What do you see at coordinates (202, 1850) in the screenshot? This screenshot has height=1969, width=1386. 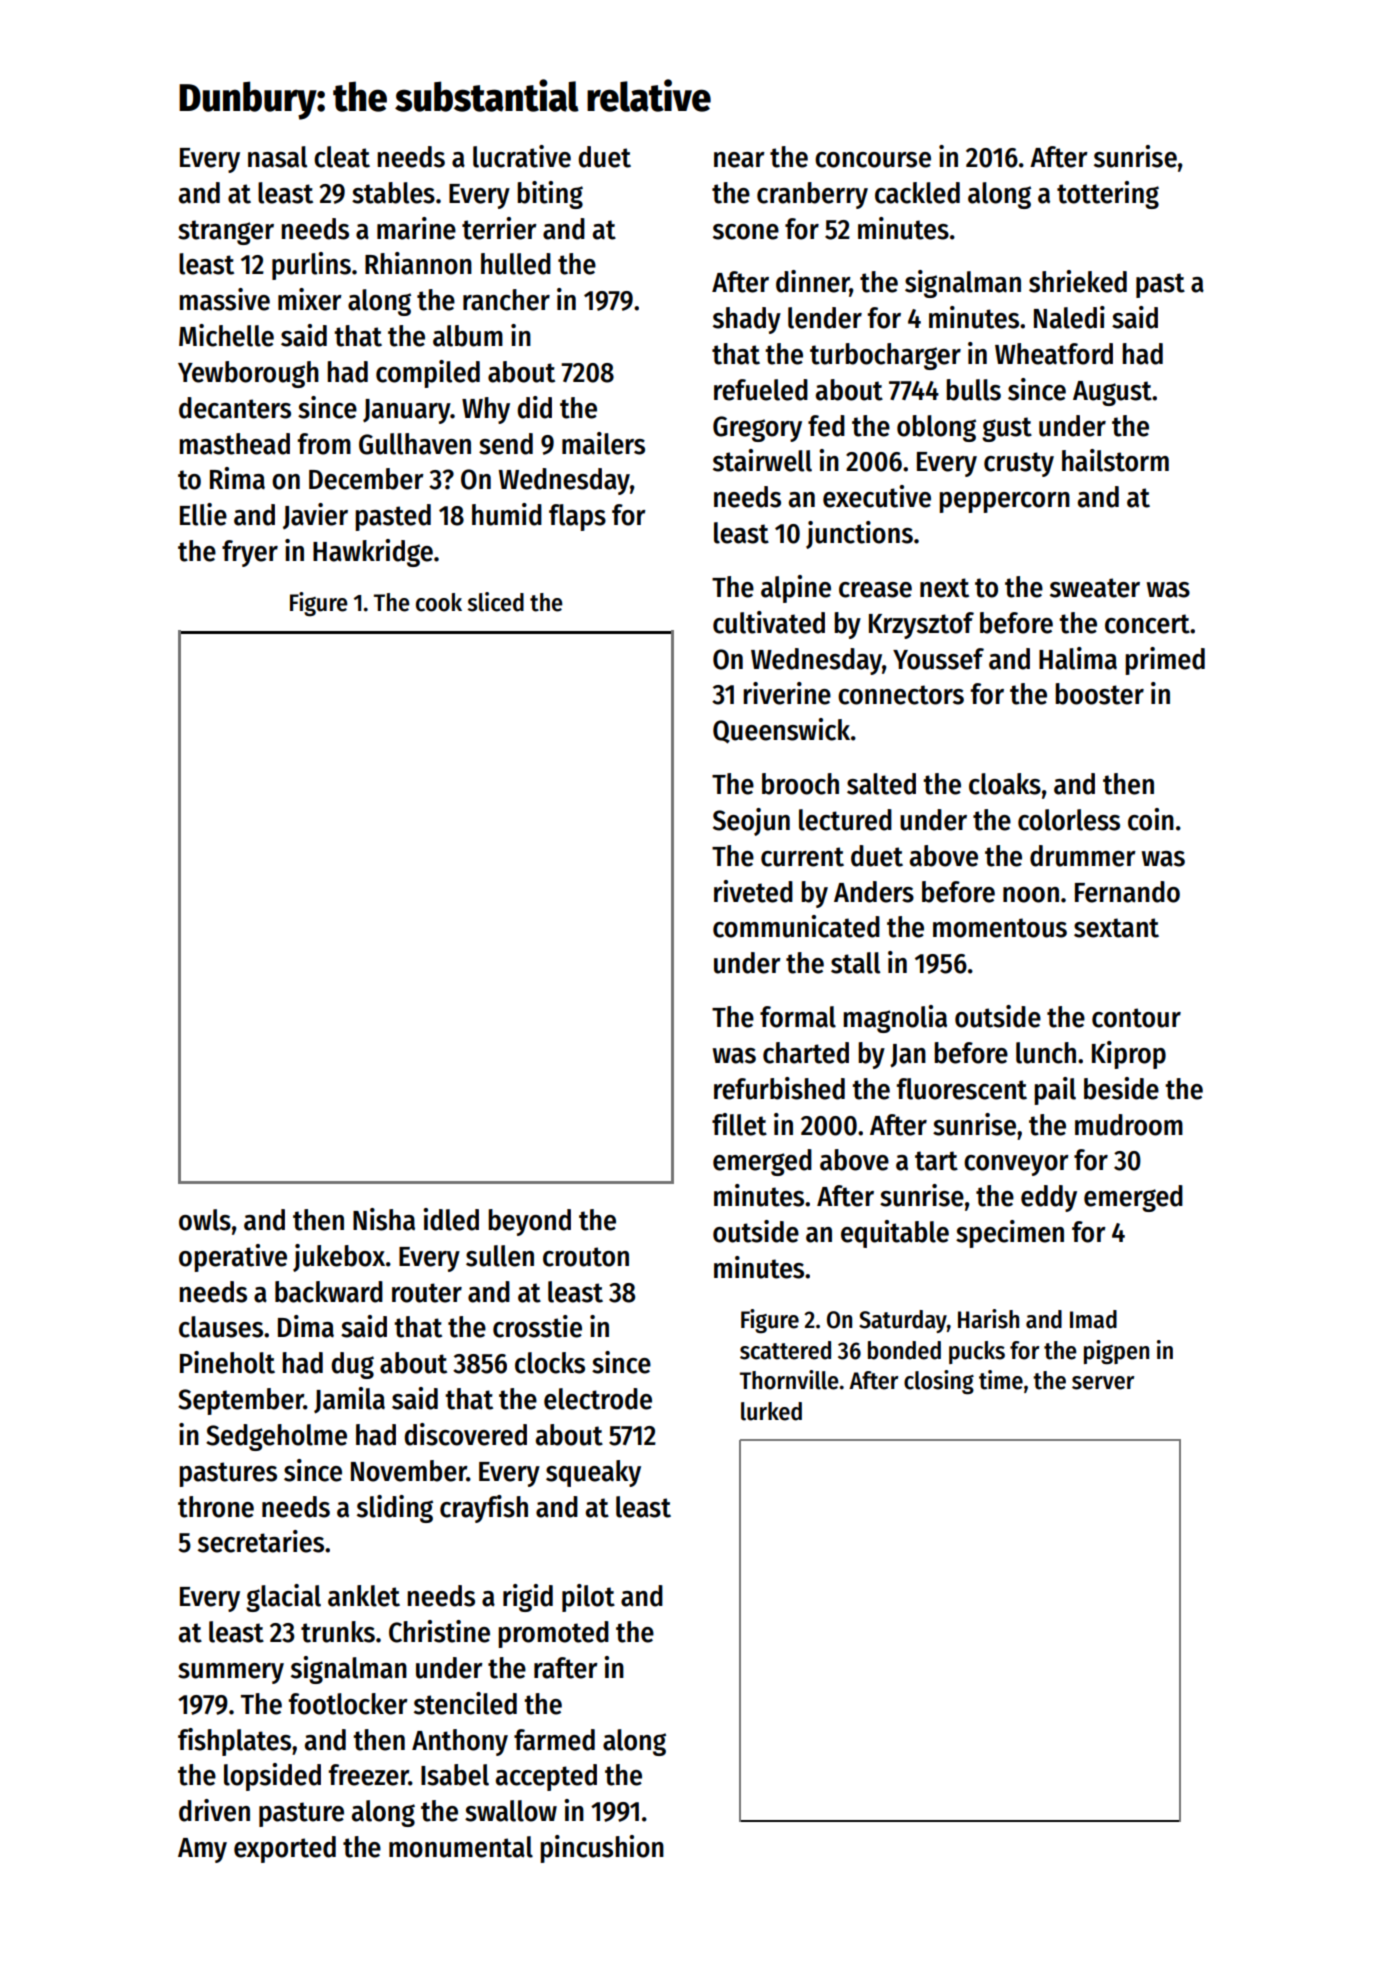 I see `Amy` at bounding box center [202, 1850].
